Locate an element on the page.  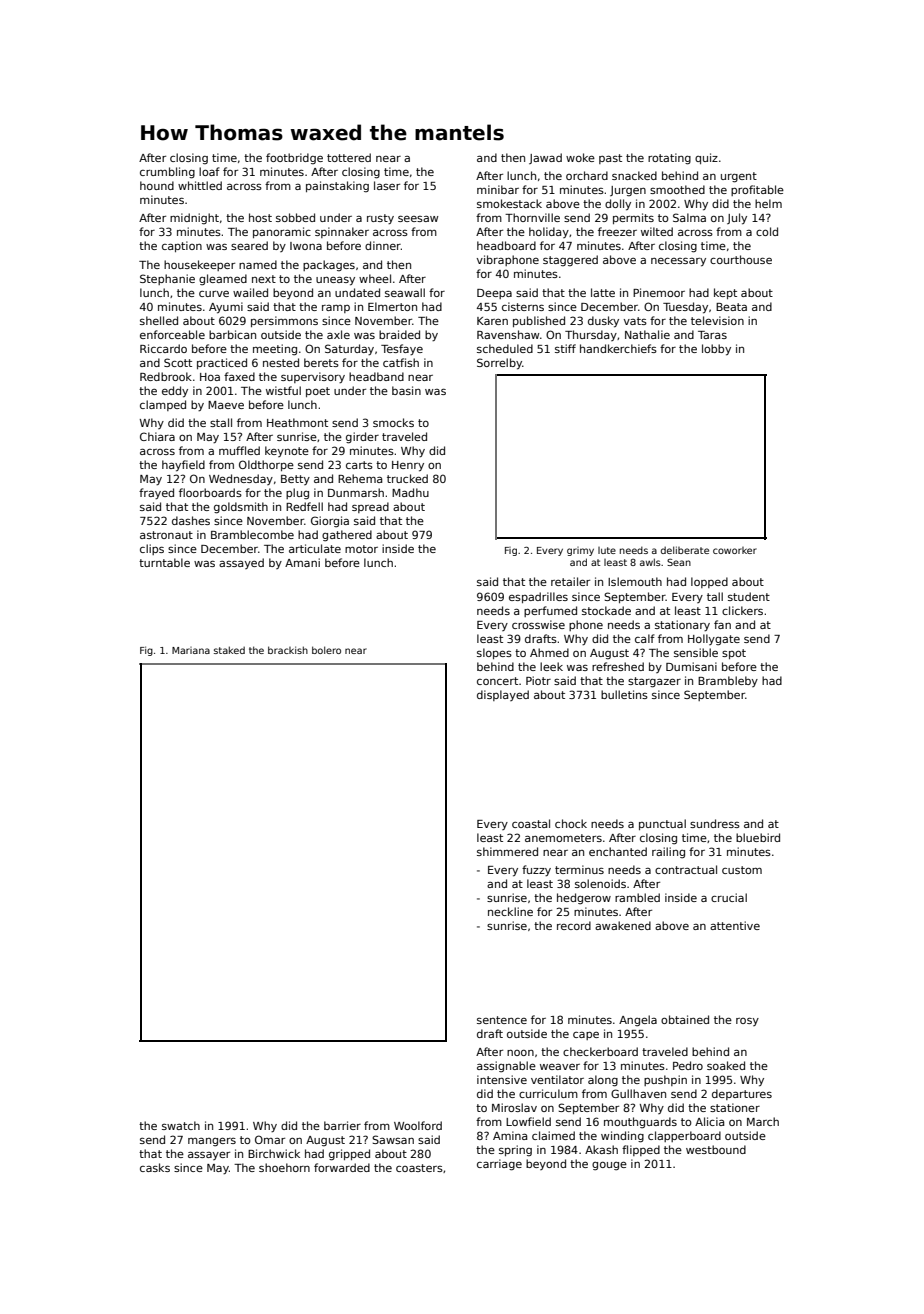
bulletins is located at coordinates (624, 694).
